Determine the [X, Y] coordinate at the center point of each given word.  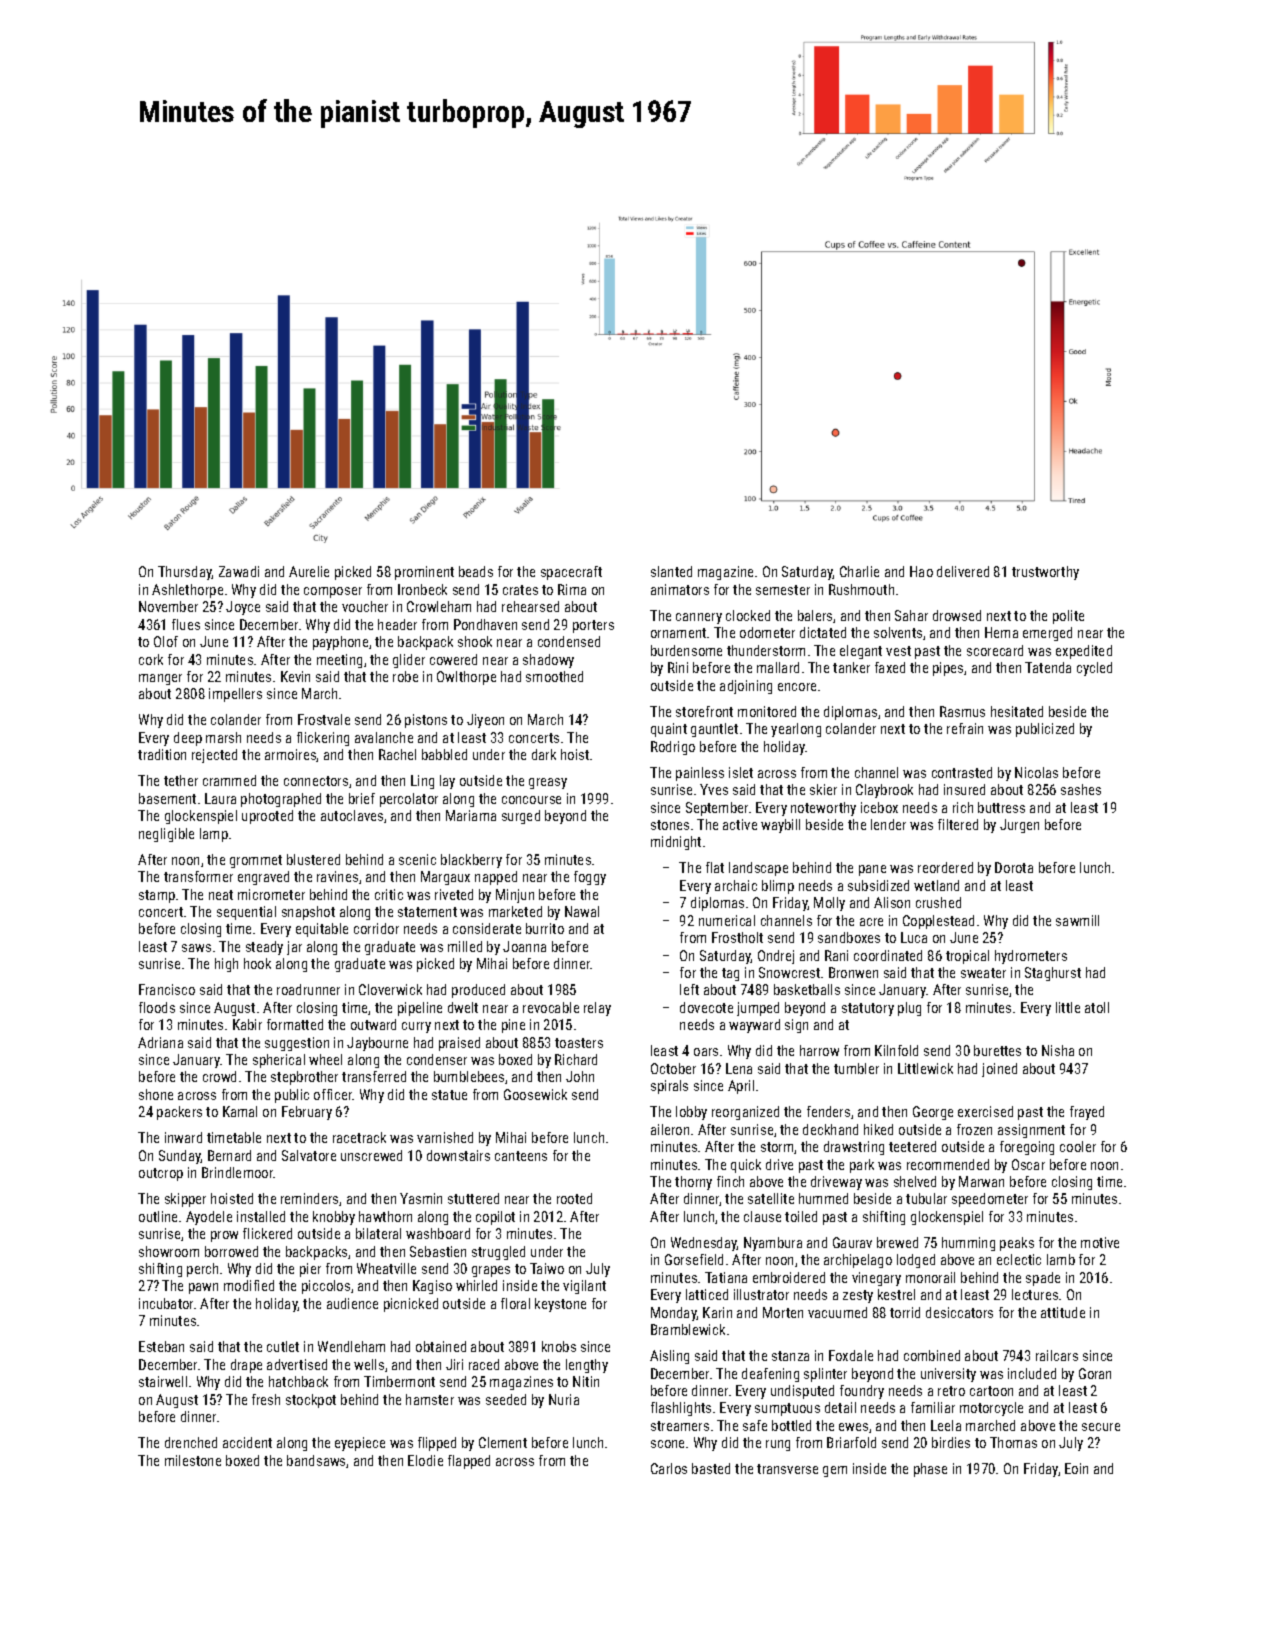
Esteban [161, 1346]
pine [513, 1026]
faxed [890, 667]
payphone [340, 643]
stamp [157, 896]
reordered [945, 867]
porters [593, 626]
